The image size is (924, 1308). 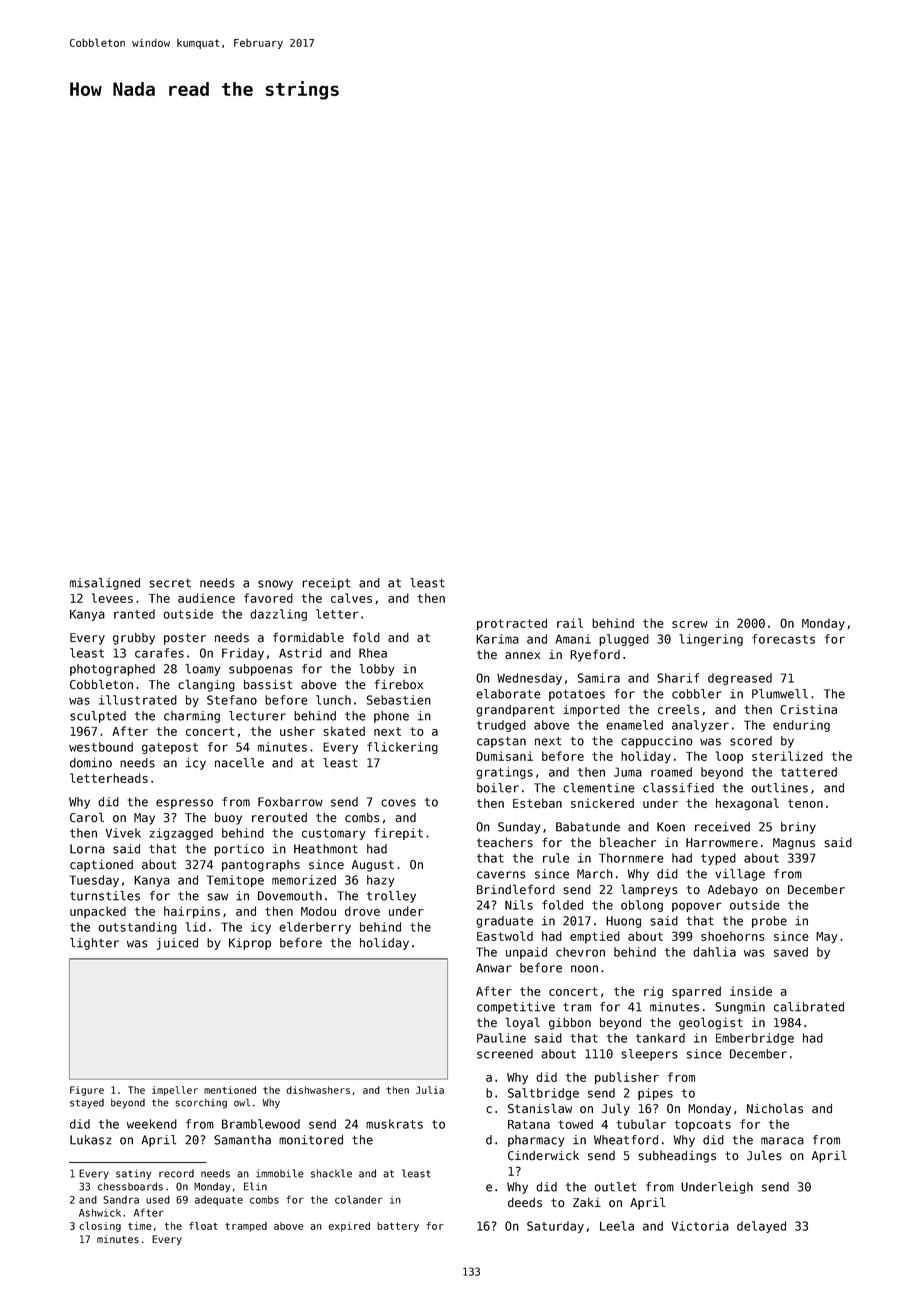 What do you see at coordinates (192, 912) in the screenshot?
I see `hairpins` at bounding box center [192, 912].
